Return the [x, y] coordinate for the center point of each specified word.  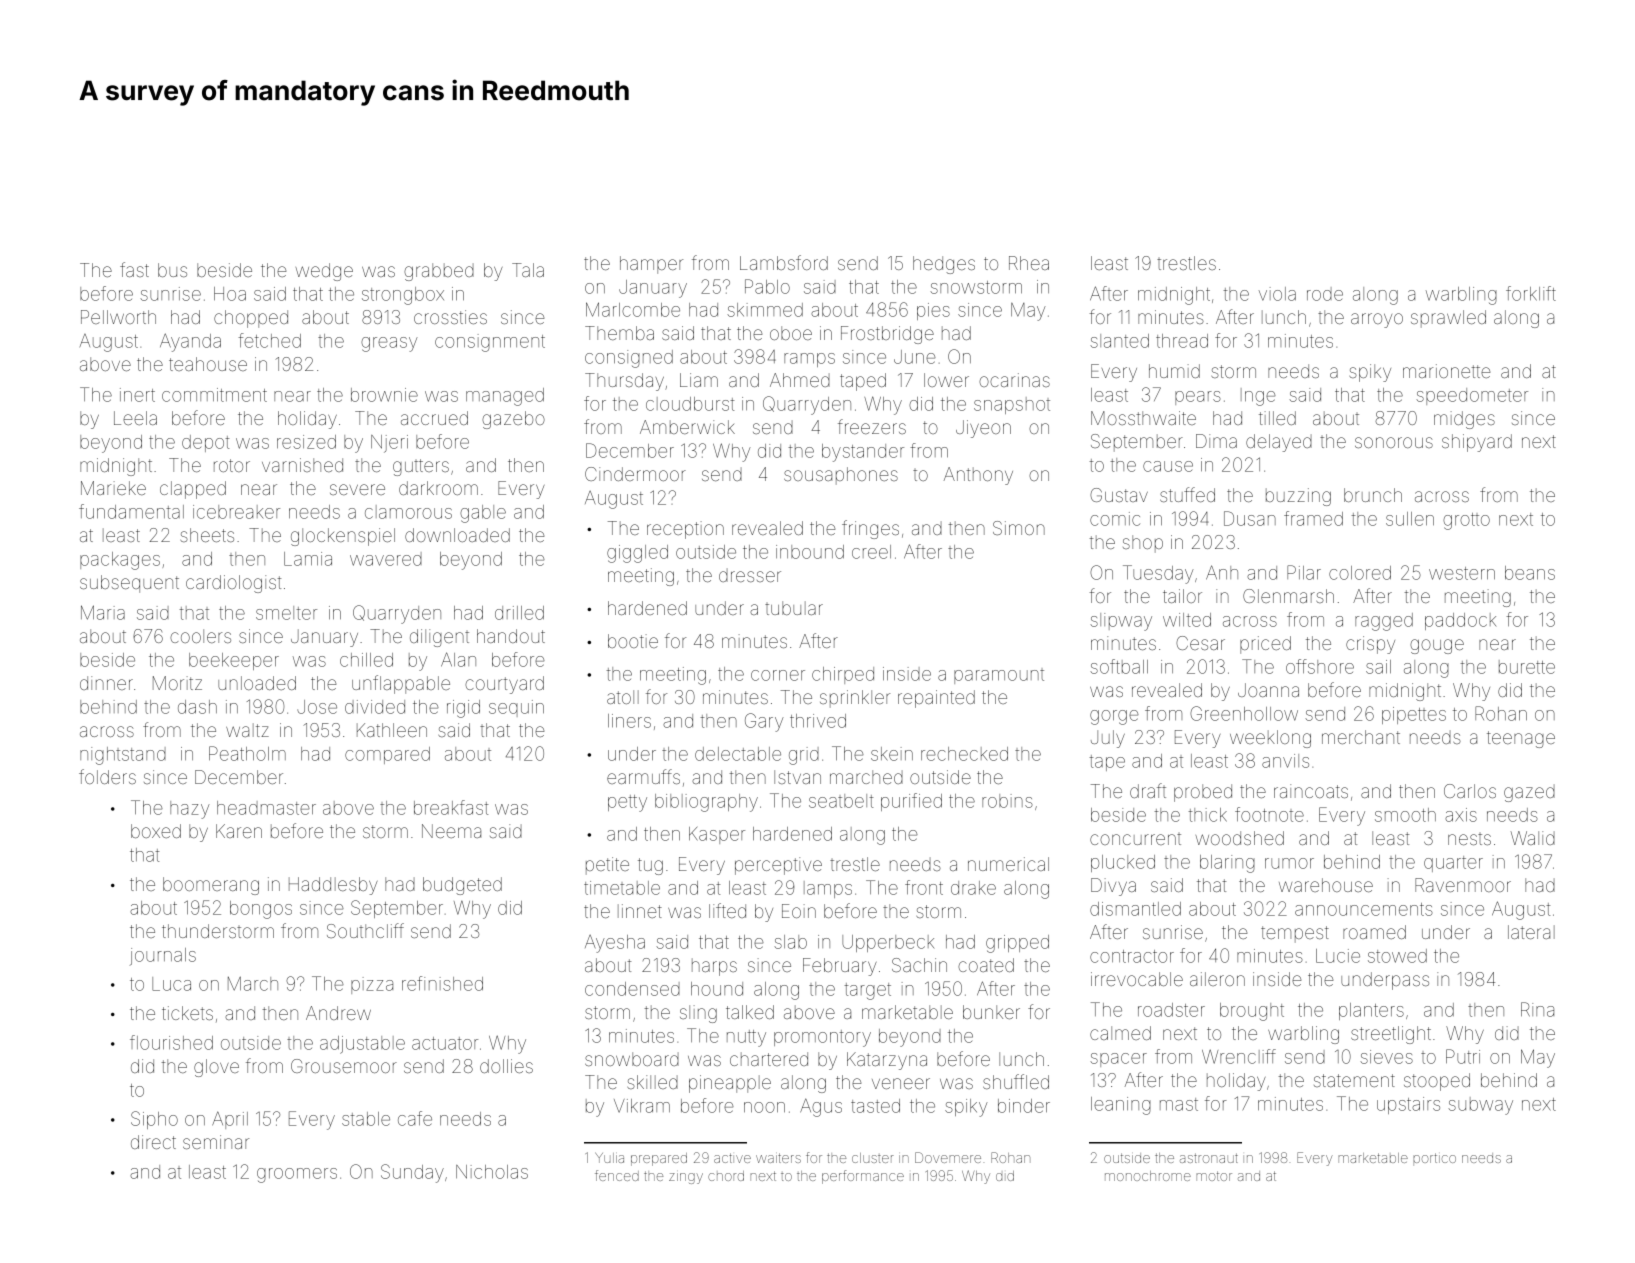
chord [726, 1176]
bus [172, 270]
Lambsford [784, 262]
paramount [999, 677]
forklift [1531, 293]
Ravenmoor [1463, 885]
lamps [828, 889]
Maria [103, 612]
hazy [190, 810]
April [230, 1120]
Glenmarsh [1288, 596]
